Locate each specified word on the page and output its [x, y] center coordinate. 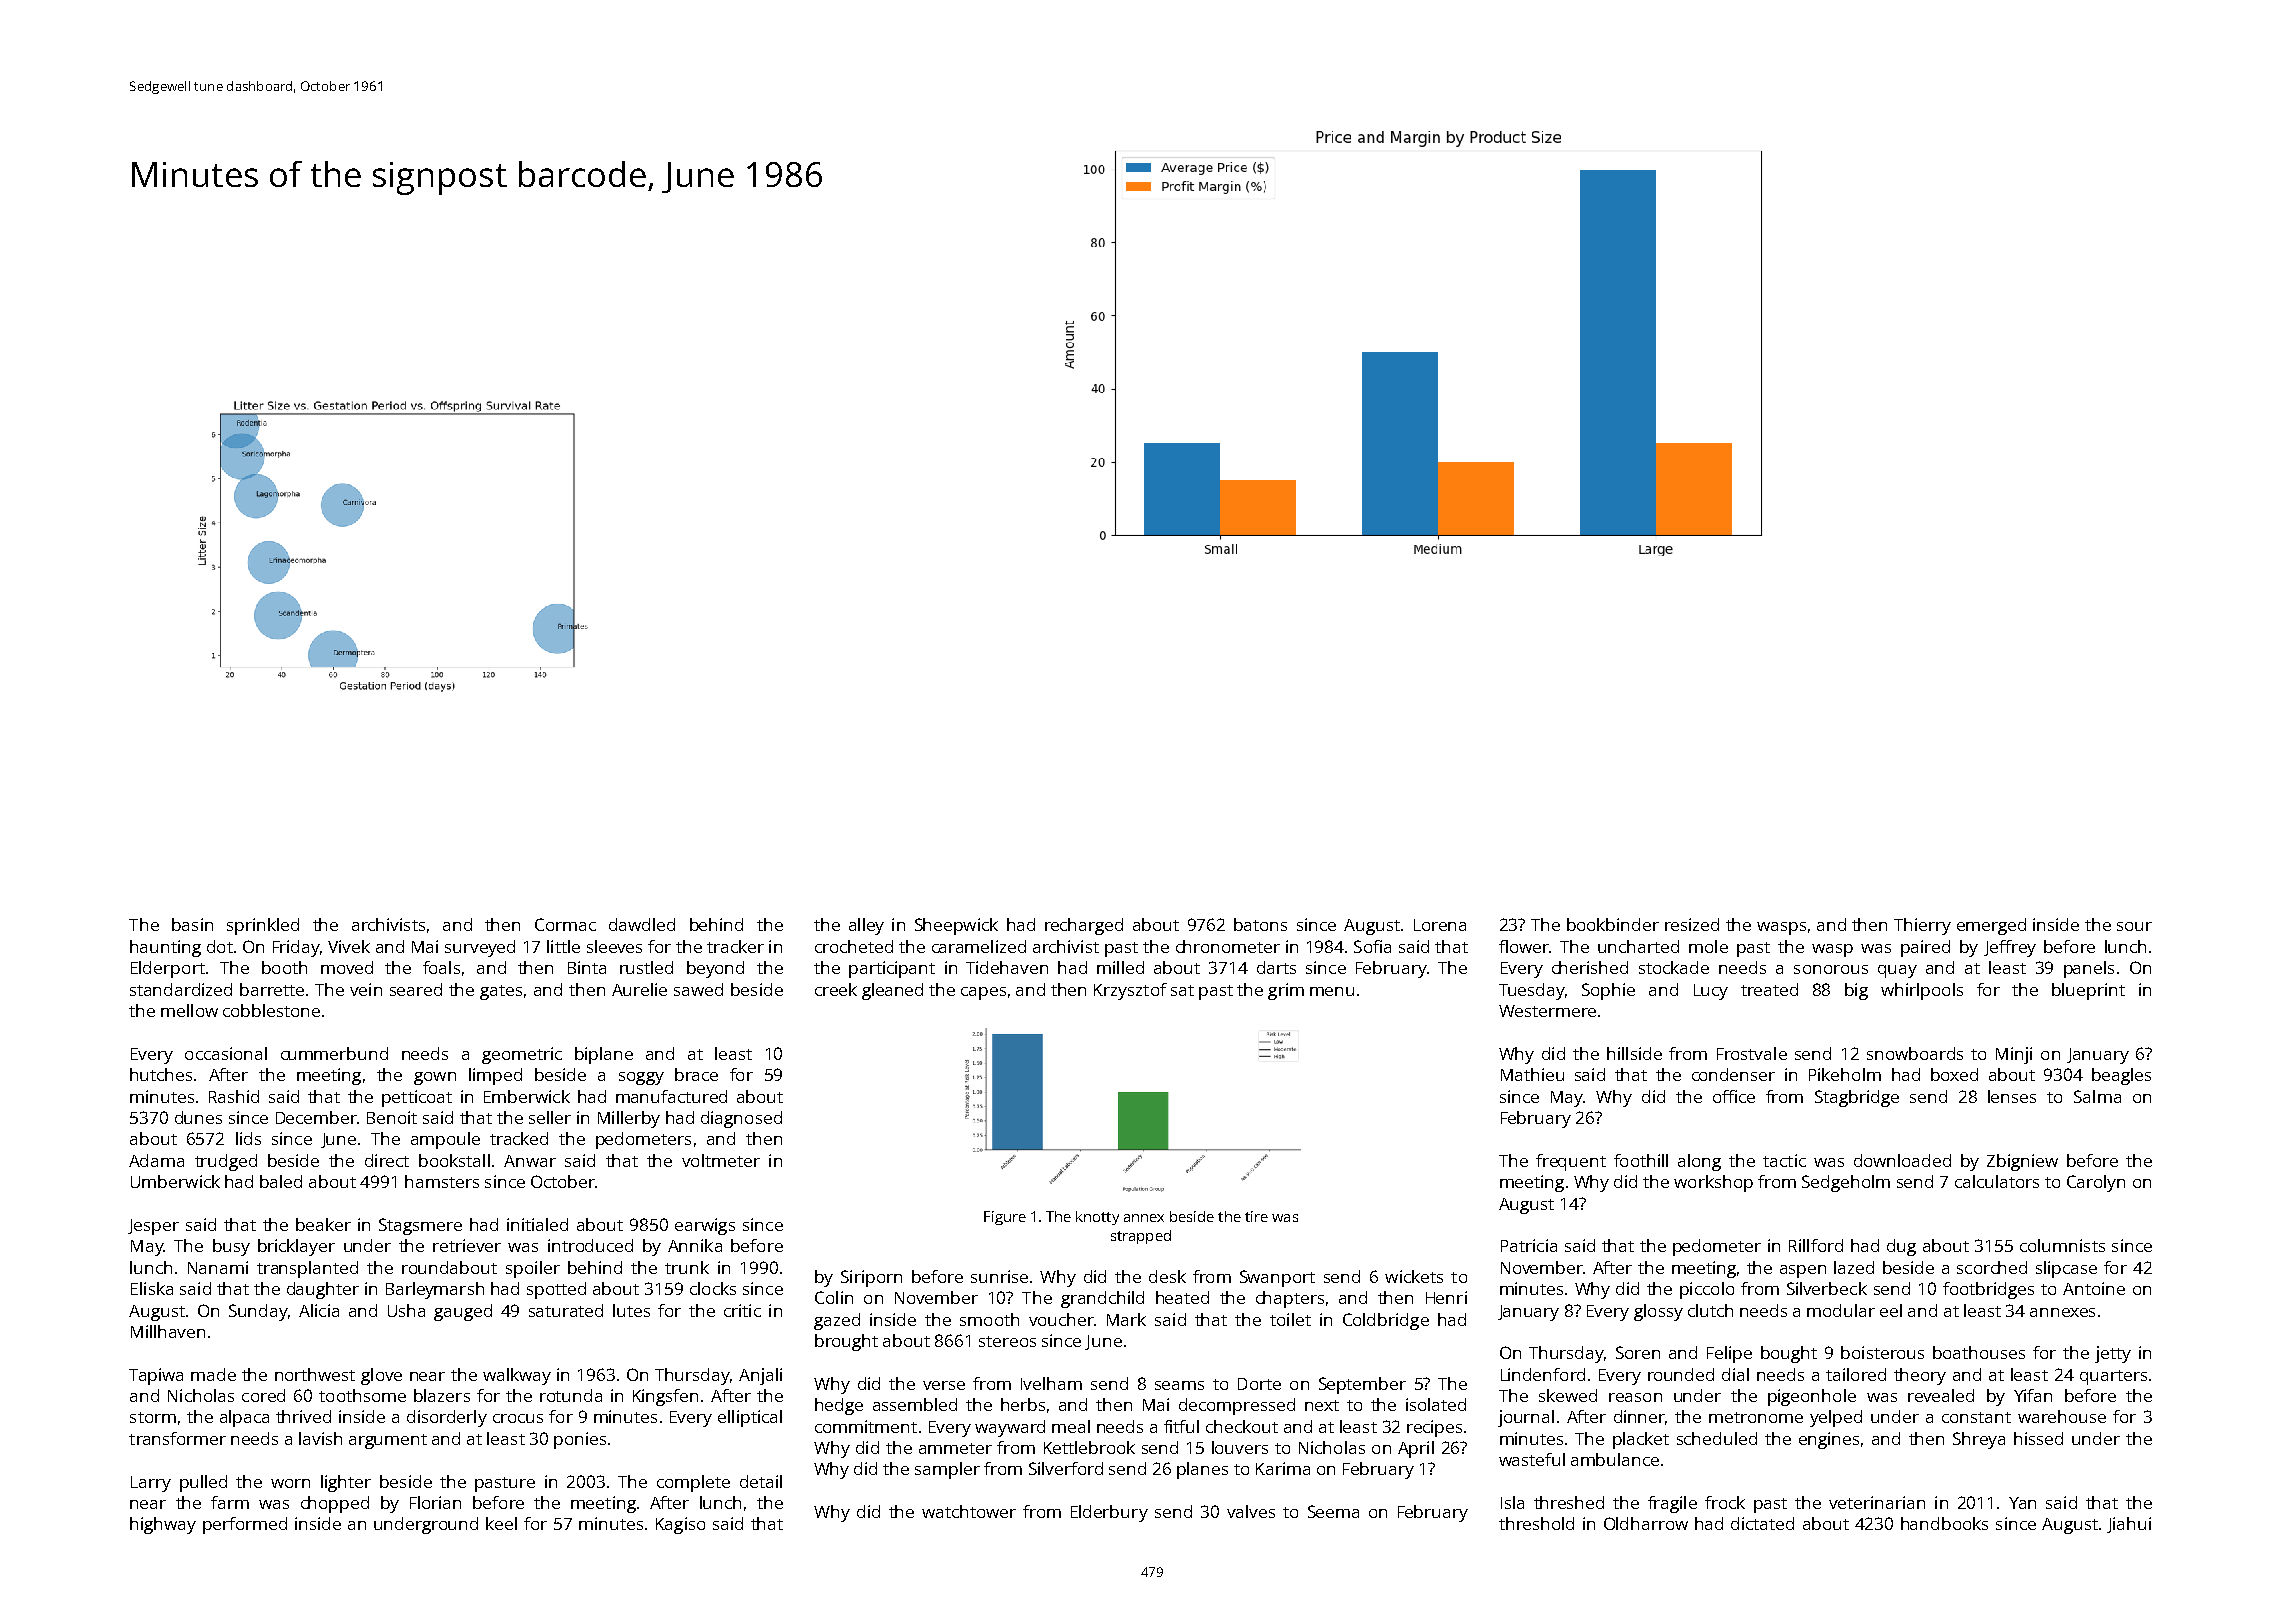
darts [1276, 967]
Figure [1005, 1218]
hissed [2038, 1438]
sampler [947, 1470]
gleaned [892, 991]
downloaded [1902, 1160]
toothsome [362, 1395]
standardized [181, 989]
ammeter [955, 1448]
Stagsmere [420, 1226]
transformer [177, 1438]
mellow [189, 1010]
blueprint [2088, 991]
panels [2089, 969]
